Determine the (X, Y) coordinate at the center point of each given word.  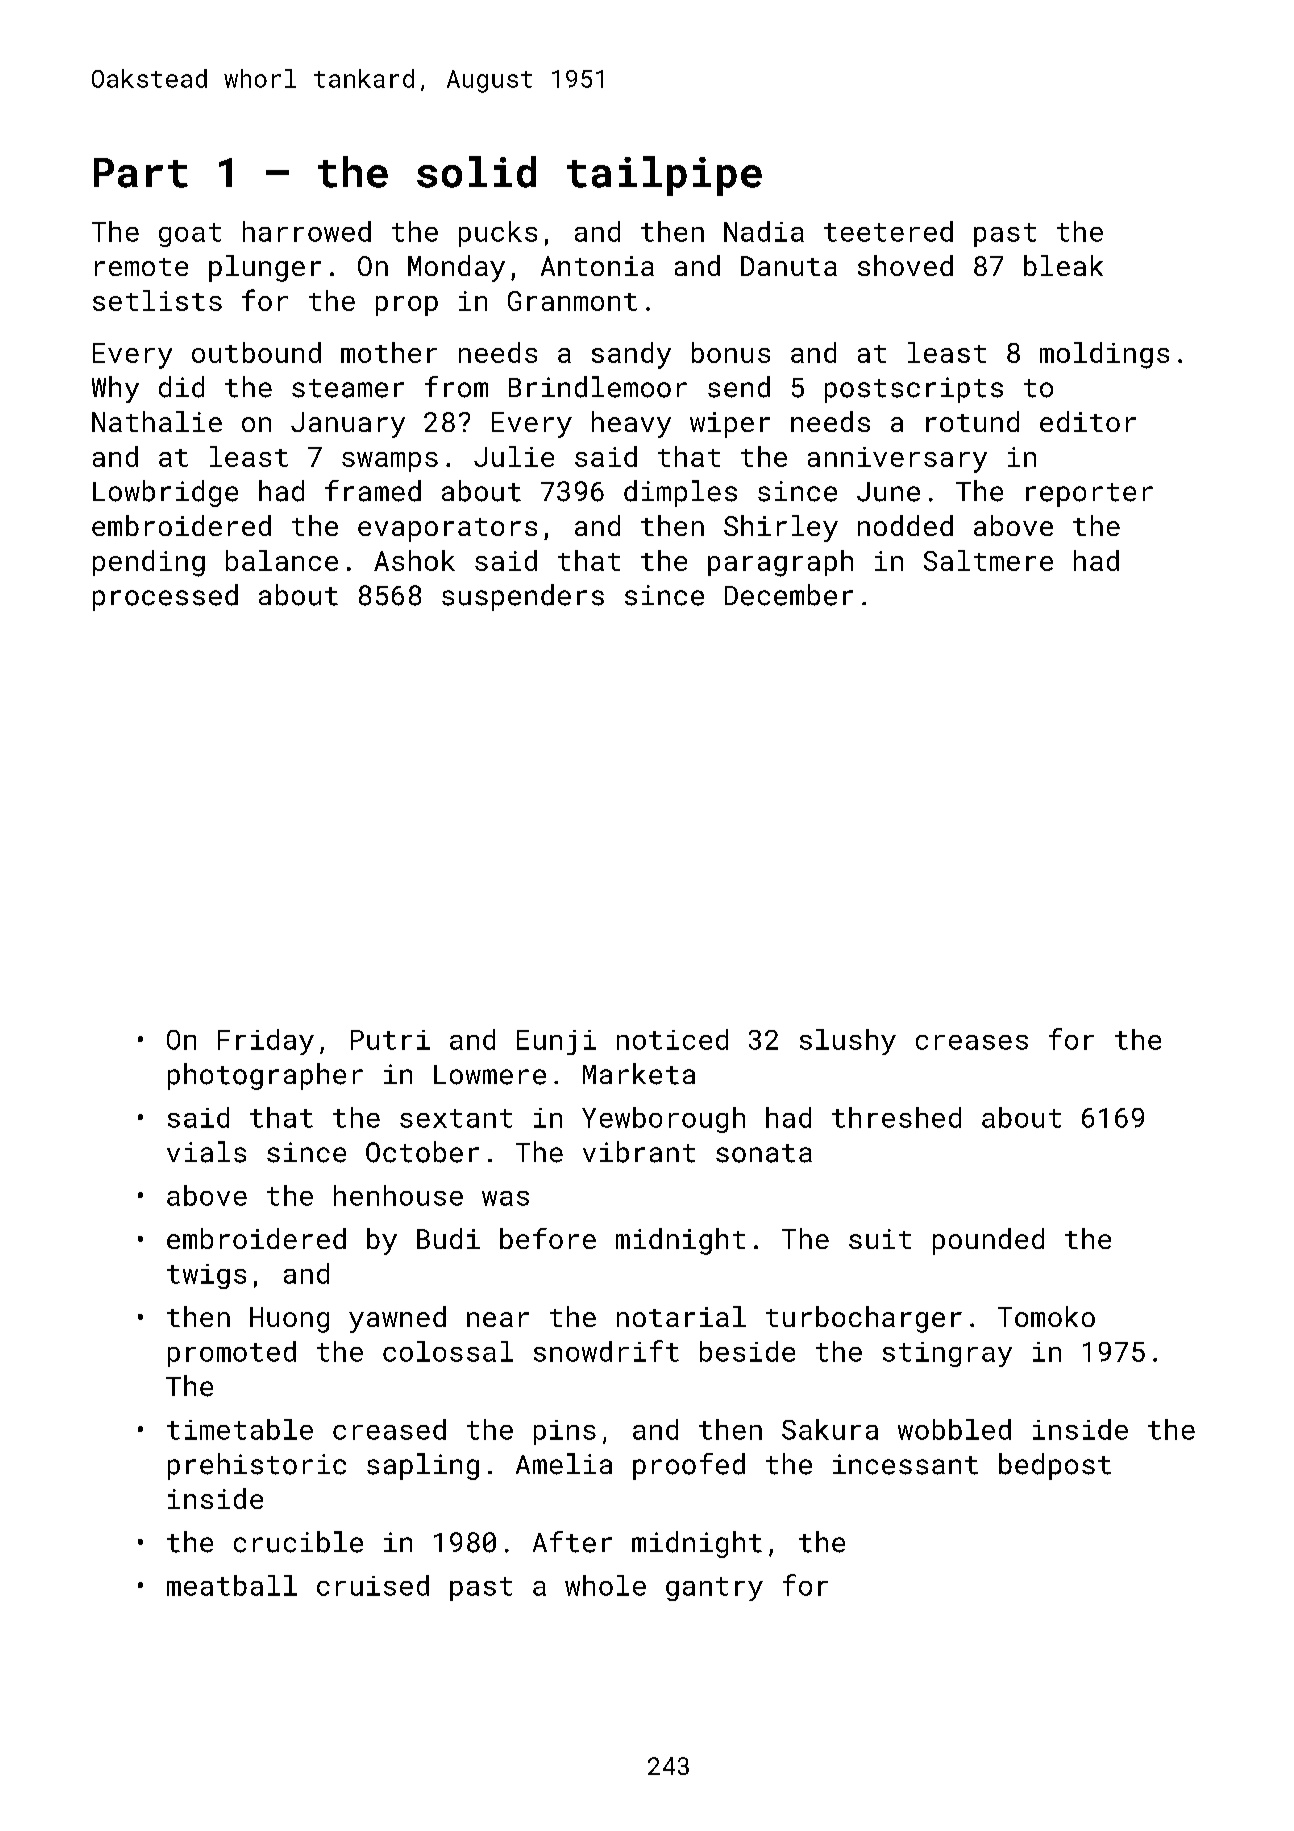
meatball (232, 1585)
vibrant (639, 1152)
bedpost (1055, 1466)
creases (972, 1042)
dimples (680, 493)
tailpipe (664, 176)
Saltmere (988, 560)
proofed (689, 1466)
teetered (888, 231)
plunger (265, 268)
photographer (265, 1076)
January (348, 425)
